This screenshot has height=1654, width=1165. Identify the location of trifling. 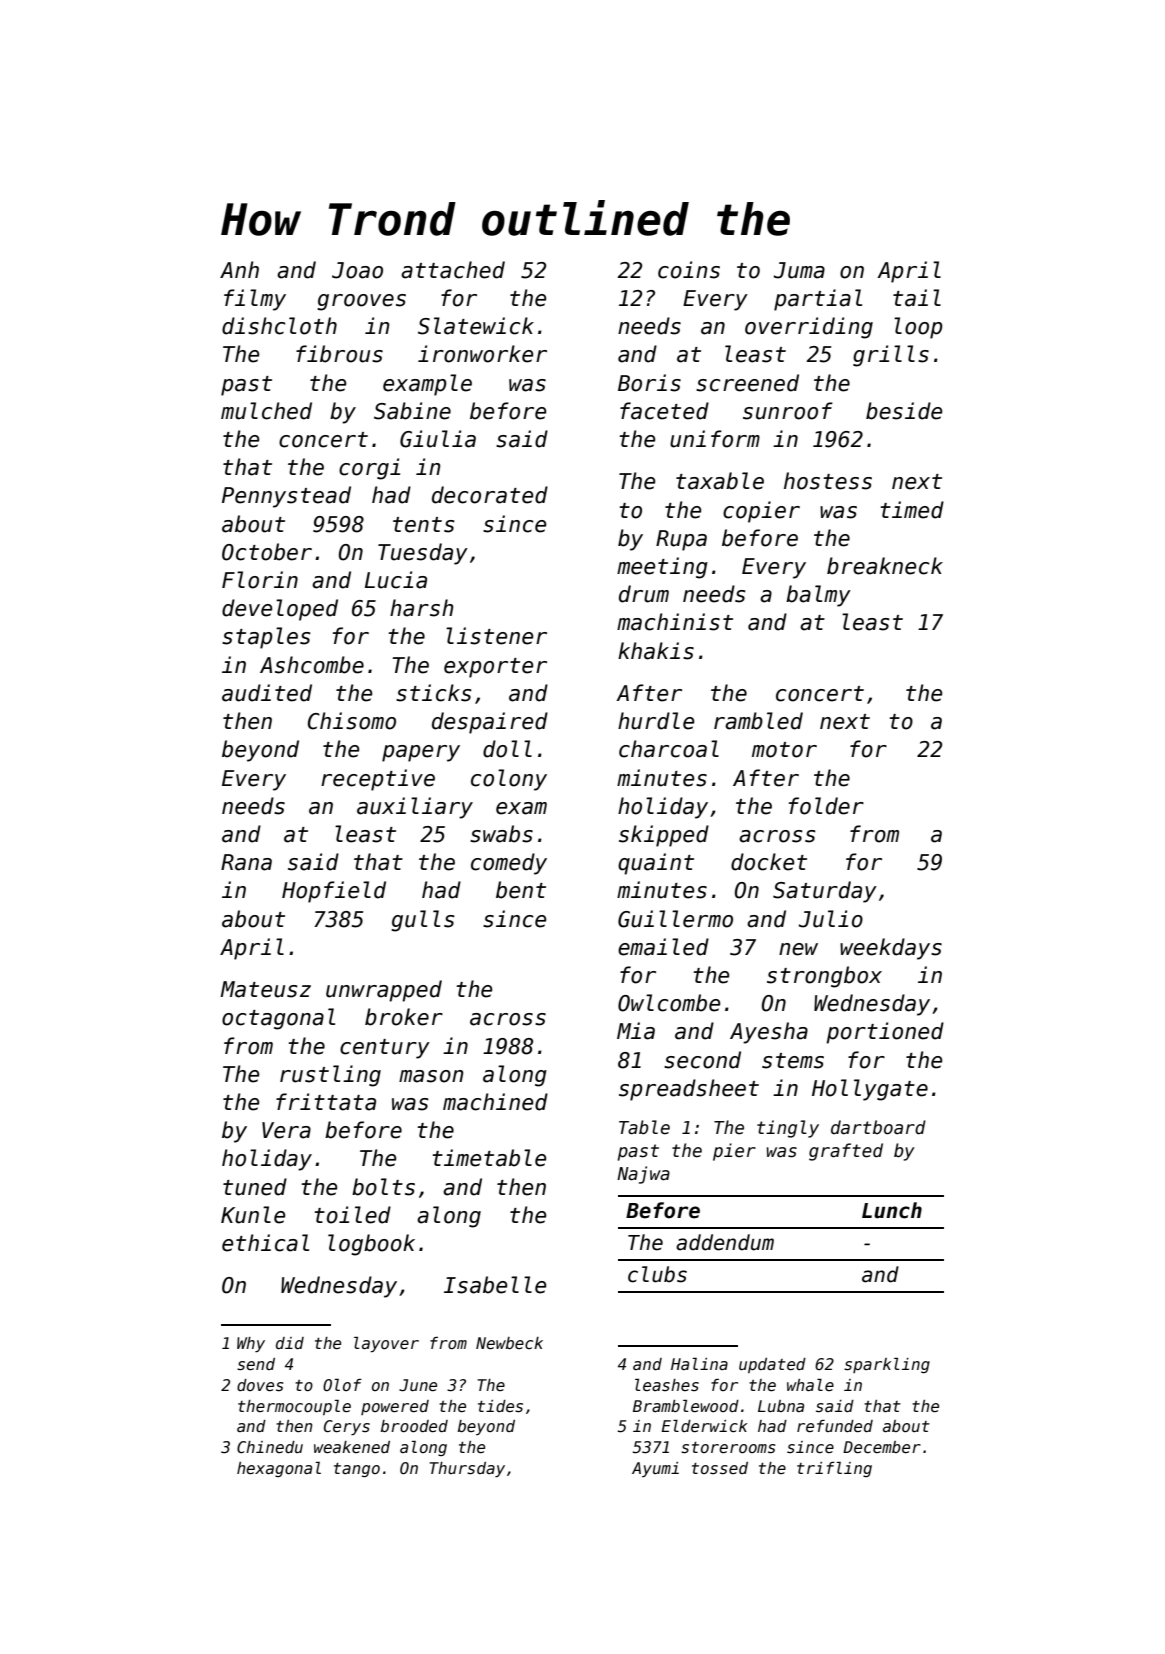
(834, 1469).
